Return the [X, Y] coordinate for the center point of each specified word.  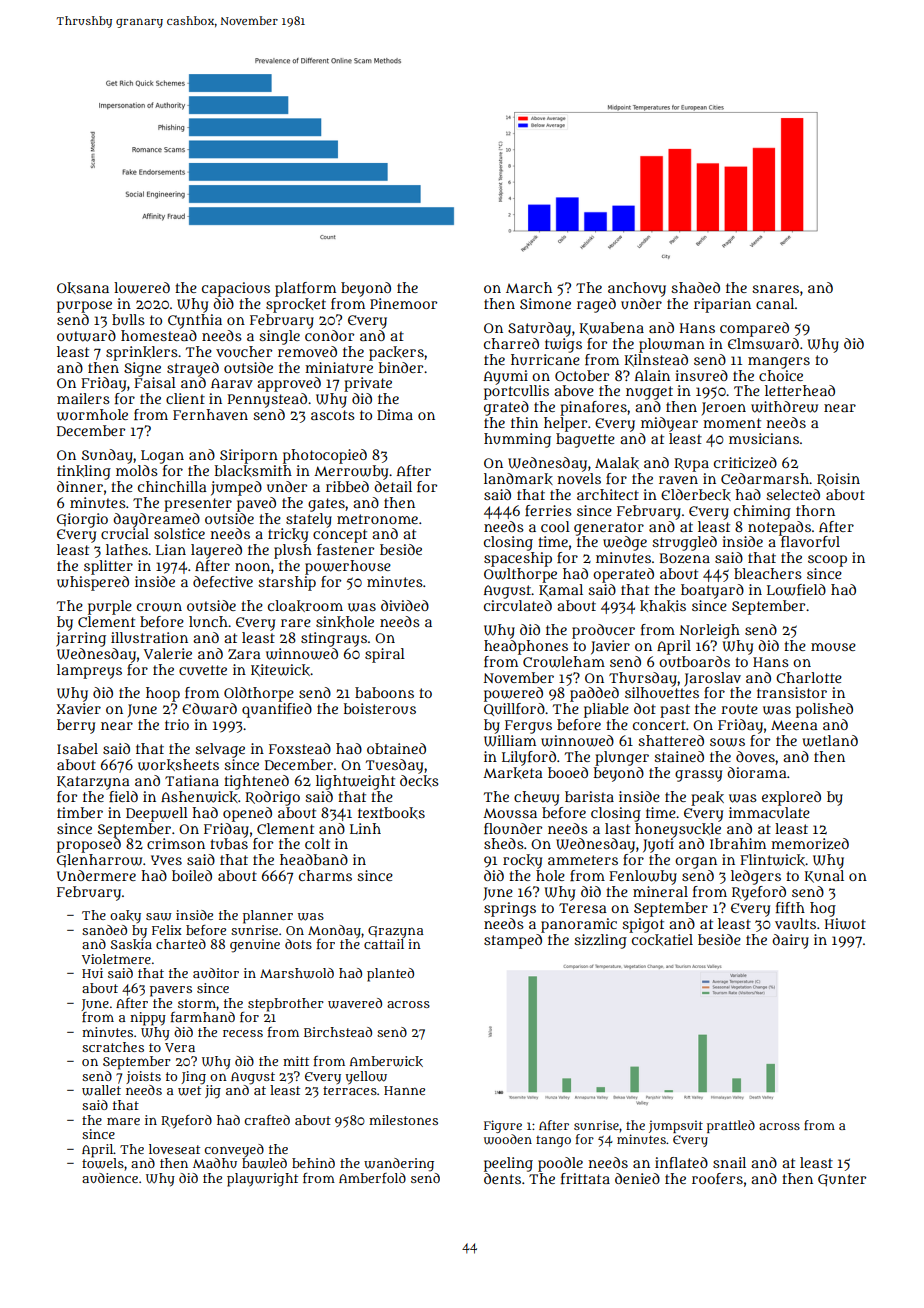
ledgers [756, 877]
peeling [508, 1164]
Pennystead [267, 400]
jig [213, 1092]
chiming [762, 512]
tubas [229, 843]
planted [390, 975]
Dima [395, 414]
